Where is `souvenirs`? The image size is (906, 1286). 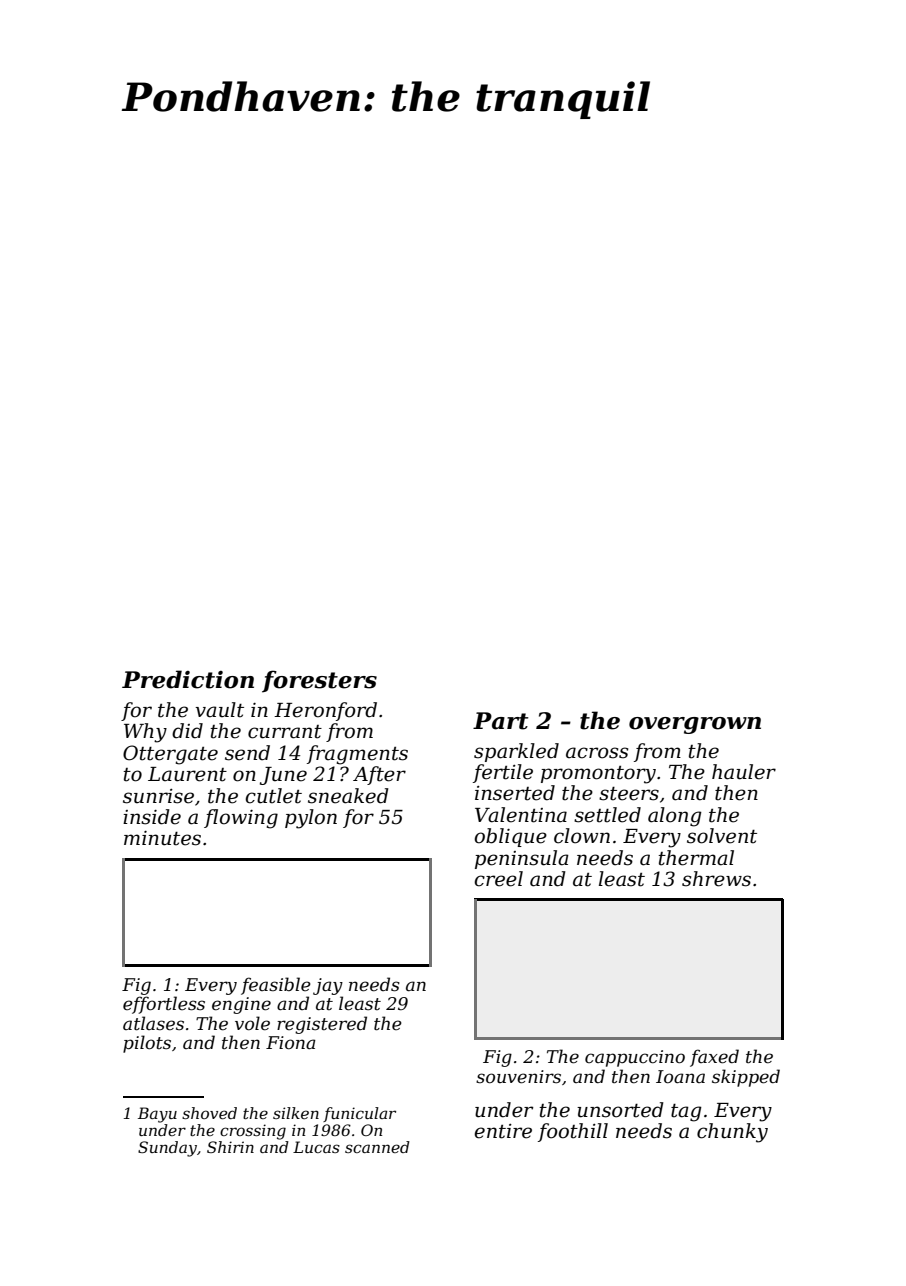 souvenirs is located at coordinates (518, 1077).
